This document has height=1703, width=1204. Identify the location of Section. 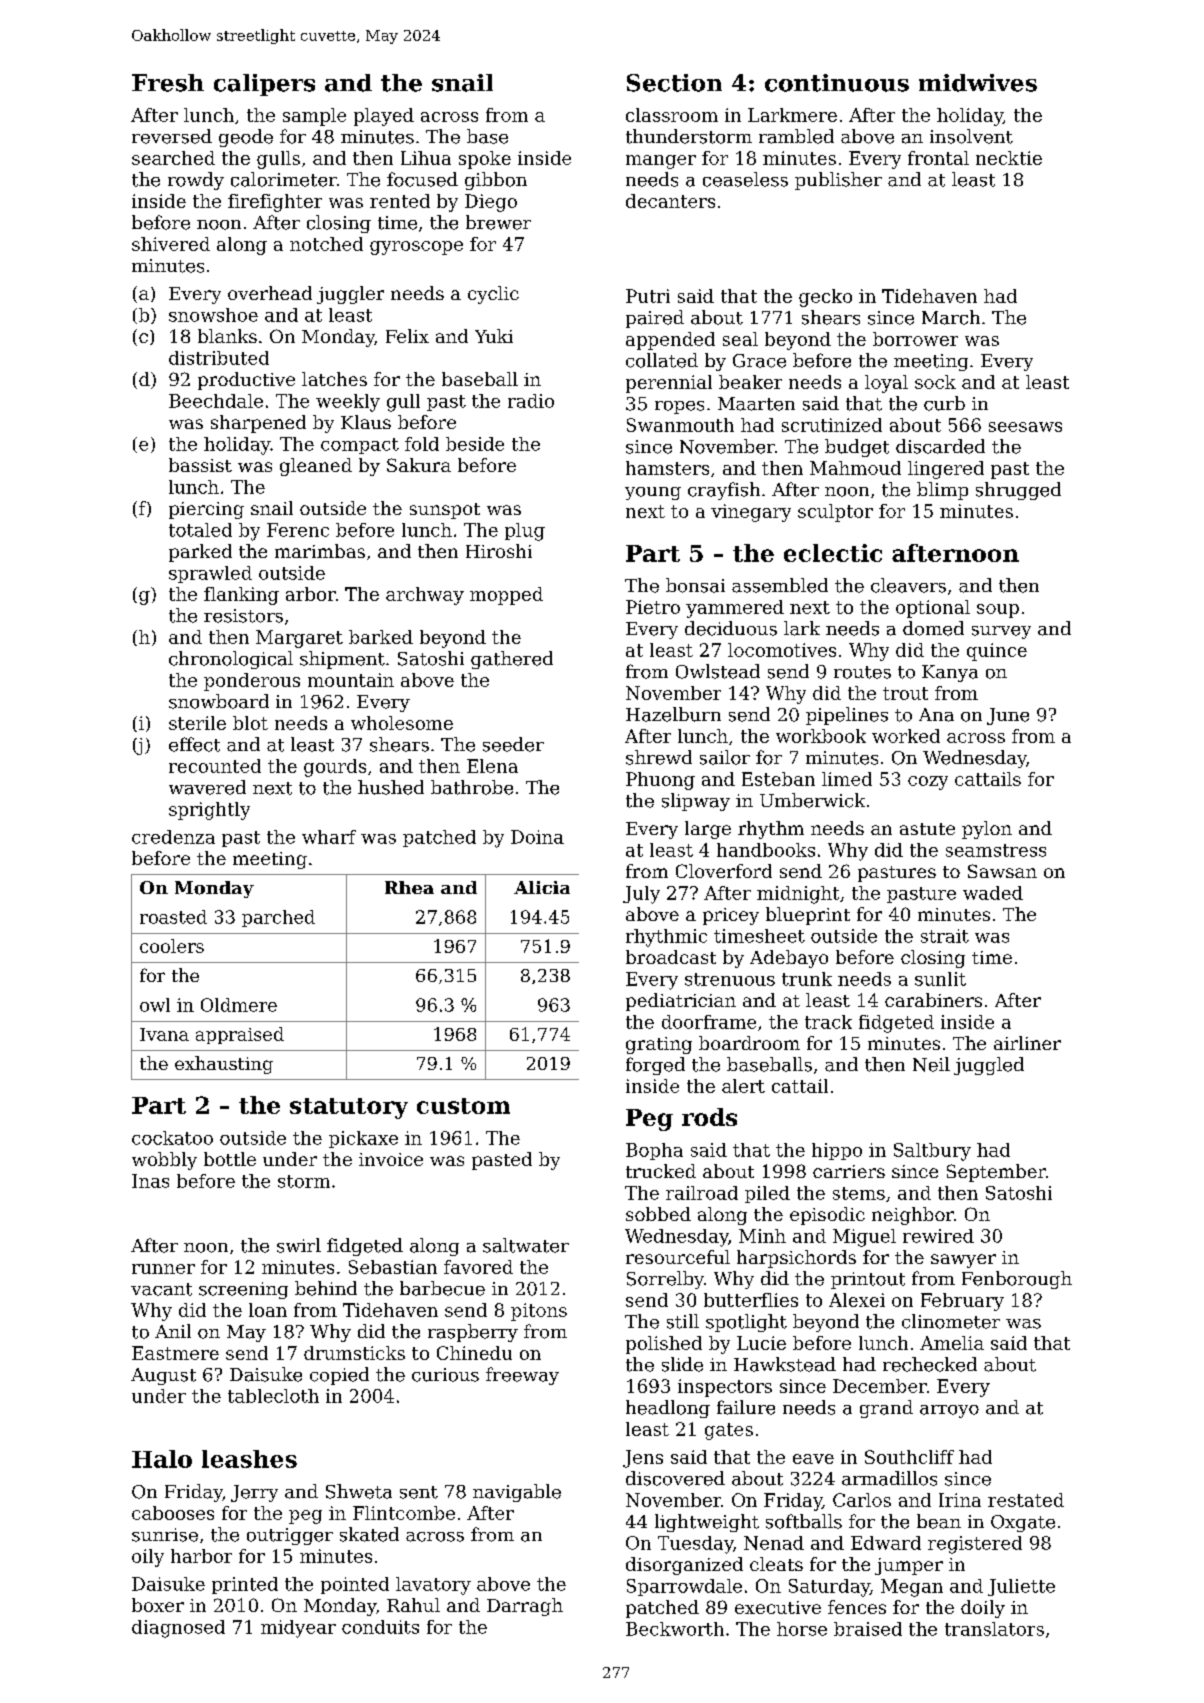
(674, 83).
